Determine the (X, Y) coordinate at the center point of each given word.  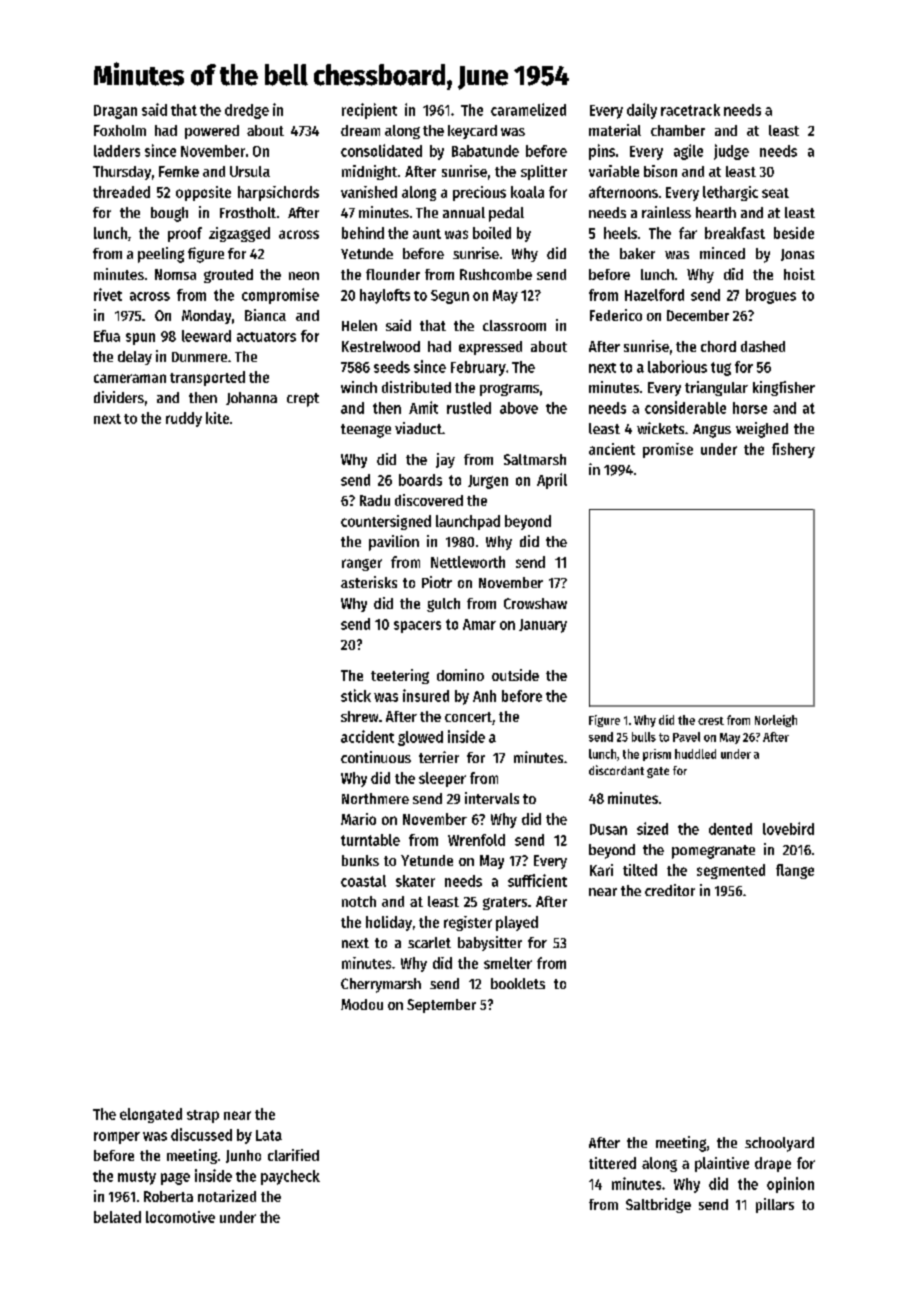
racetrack (690, 110)
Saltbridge (658, 1205)
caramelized (528, 109)
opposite (203, 193)
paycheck (290, 1177)
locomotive (180, 1217)
